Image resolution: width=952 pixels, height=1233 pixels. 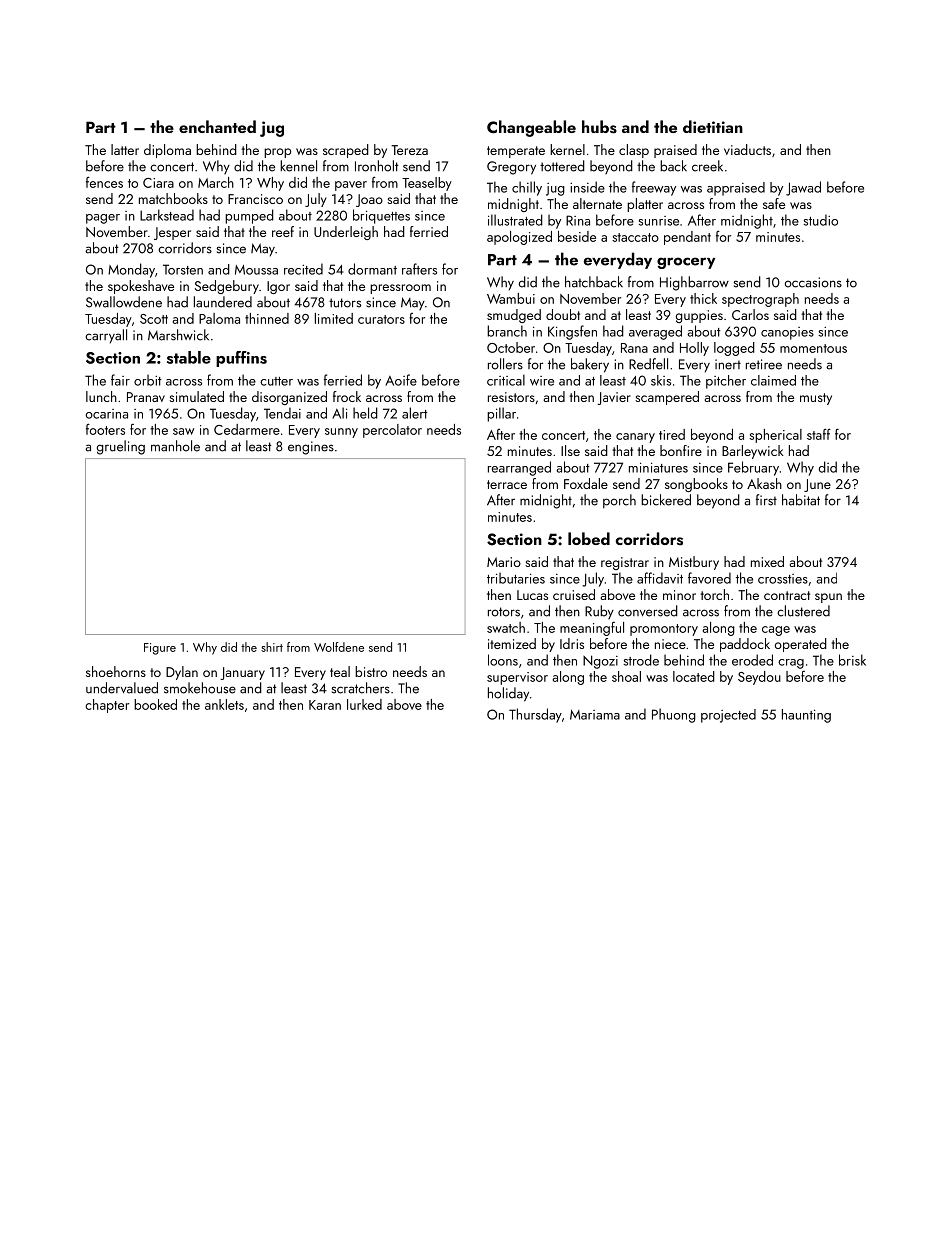 What do you see at coordinates (311, 448) in the screenshot?
I see `engines` at bounding box center [311, 448].
